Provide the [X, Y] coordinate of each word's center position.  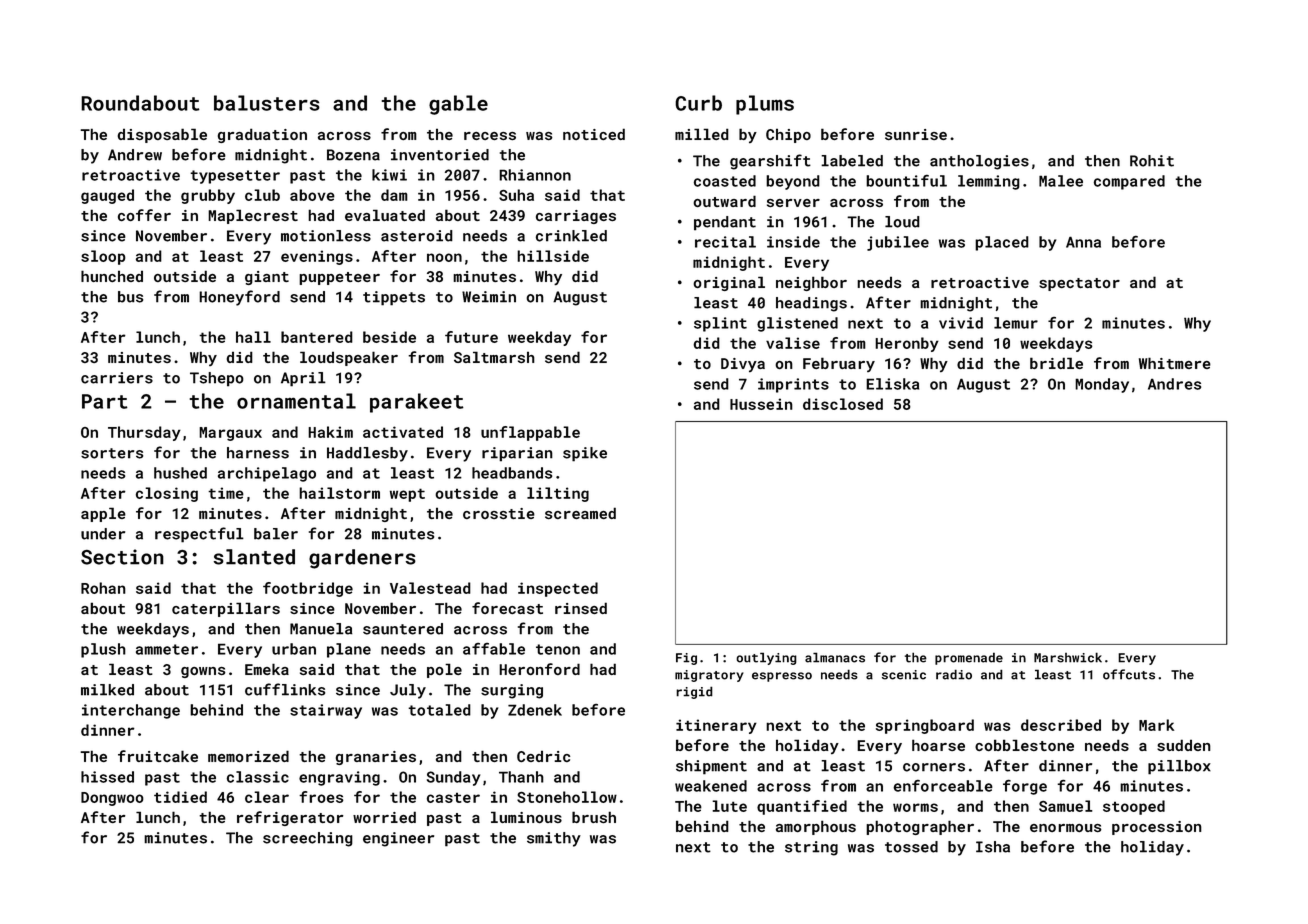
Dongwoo [112, 799]
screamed [580, 513]
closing [167, 494]
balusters [267, 103]
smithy [554, 839]
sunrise [916, 134]
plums [765, 105]
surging [512, 691]
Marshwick [1068, 657]
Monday [1102, 385]
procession [1157, 828]
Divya [743, 365]
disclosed [843, 404]
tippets [394, 298]
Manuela [321, 629]
